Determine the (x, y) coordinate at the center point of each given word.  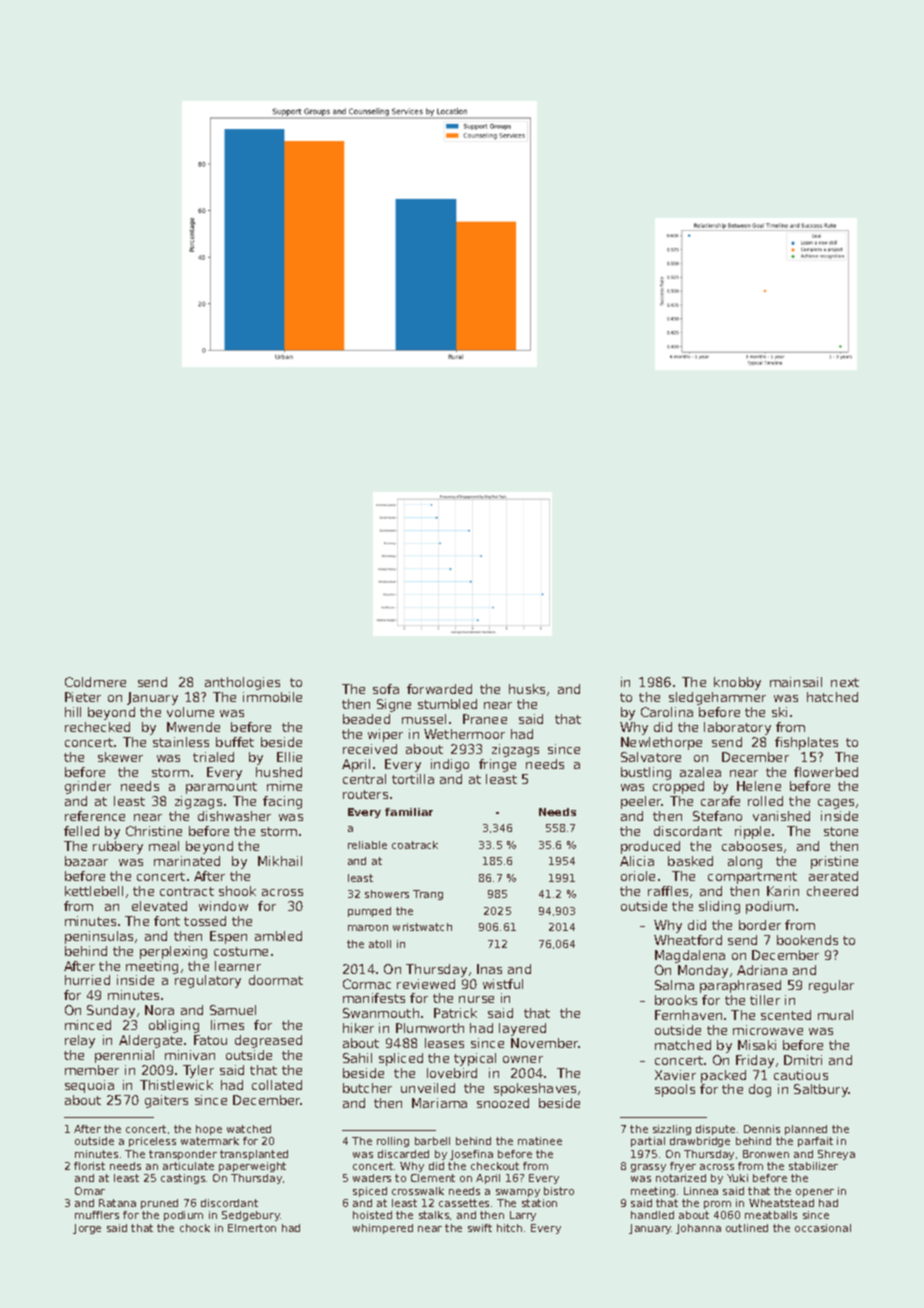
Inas (489, 969)
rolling (393, 1142)
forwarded (439, 689)
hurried (87, 980)
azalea (700, 772)
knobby (737, 683)
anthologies (242, 683)
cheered (832, 891)
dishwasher (234, 816)
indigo (450, 765)
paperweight (252, 1167)
